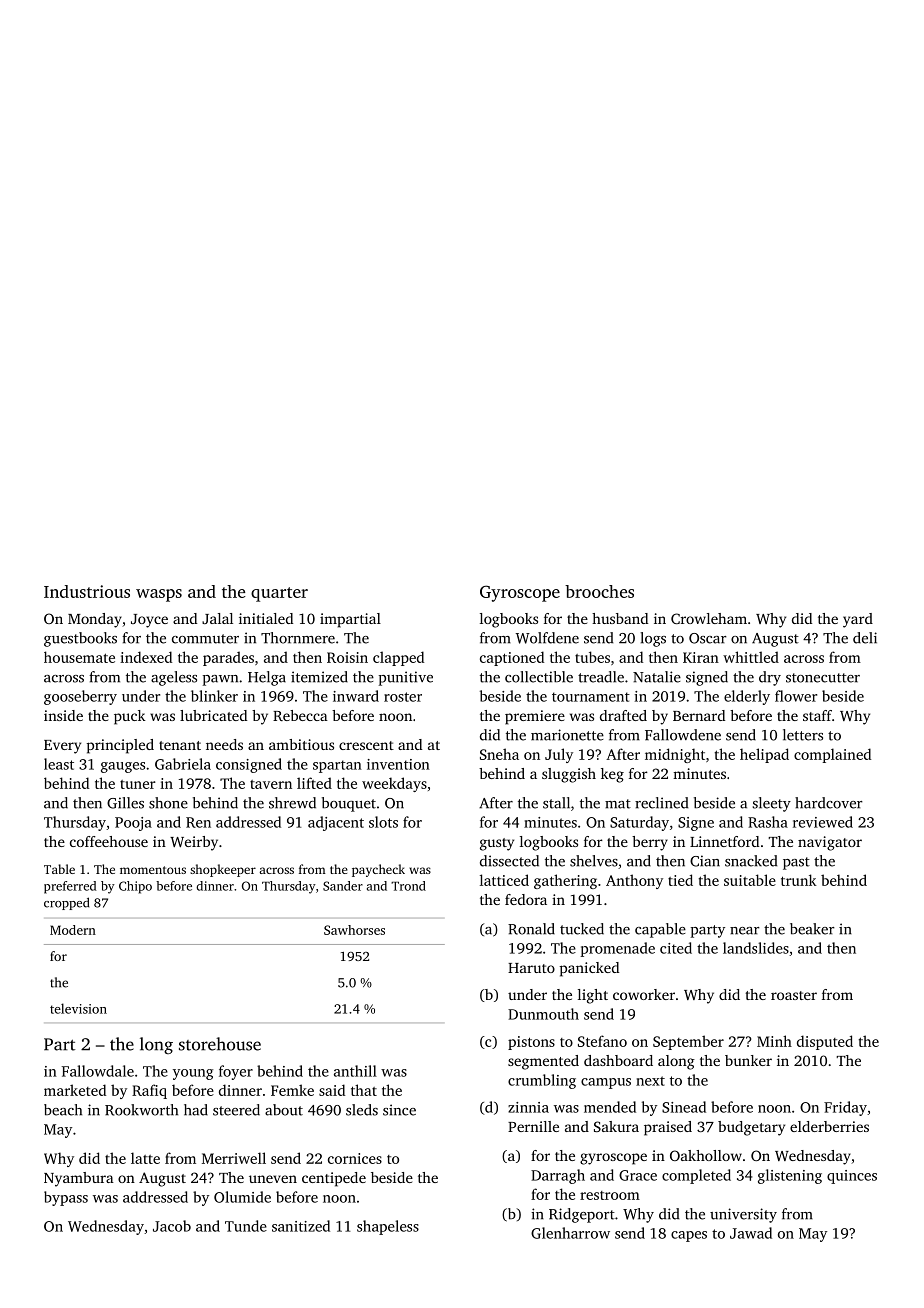 The image size is (924, 1308). I want to click on yard, so click(858, 620).
